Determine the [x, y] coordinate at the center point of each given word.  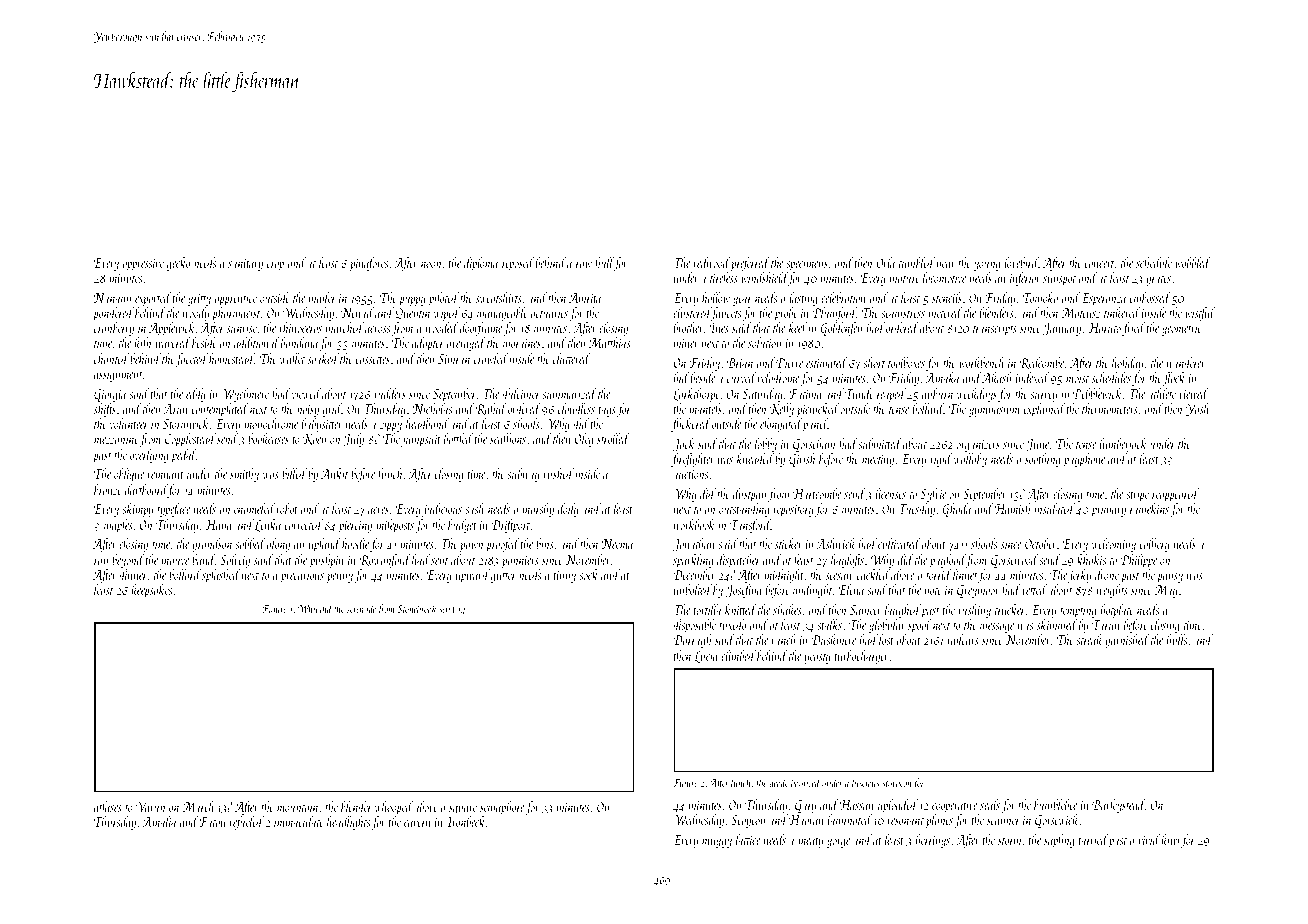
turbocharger [861, 657]
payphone [1084, 460]
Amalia [159, 821]
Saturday [762, 395]
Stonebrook [417, 608]
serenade [361, 608]
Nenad [357, 312]
